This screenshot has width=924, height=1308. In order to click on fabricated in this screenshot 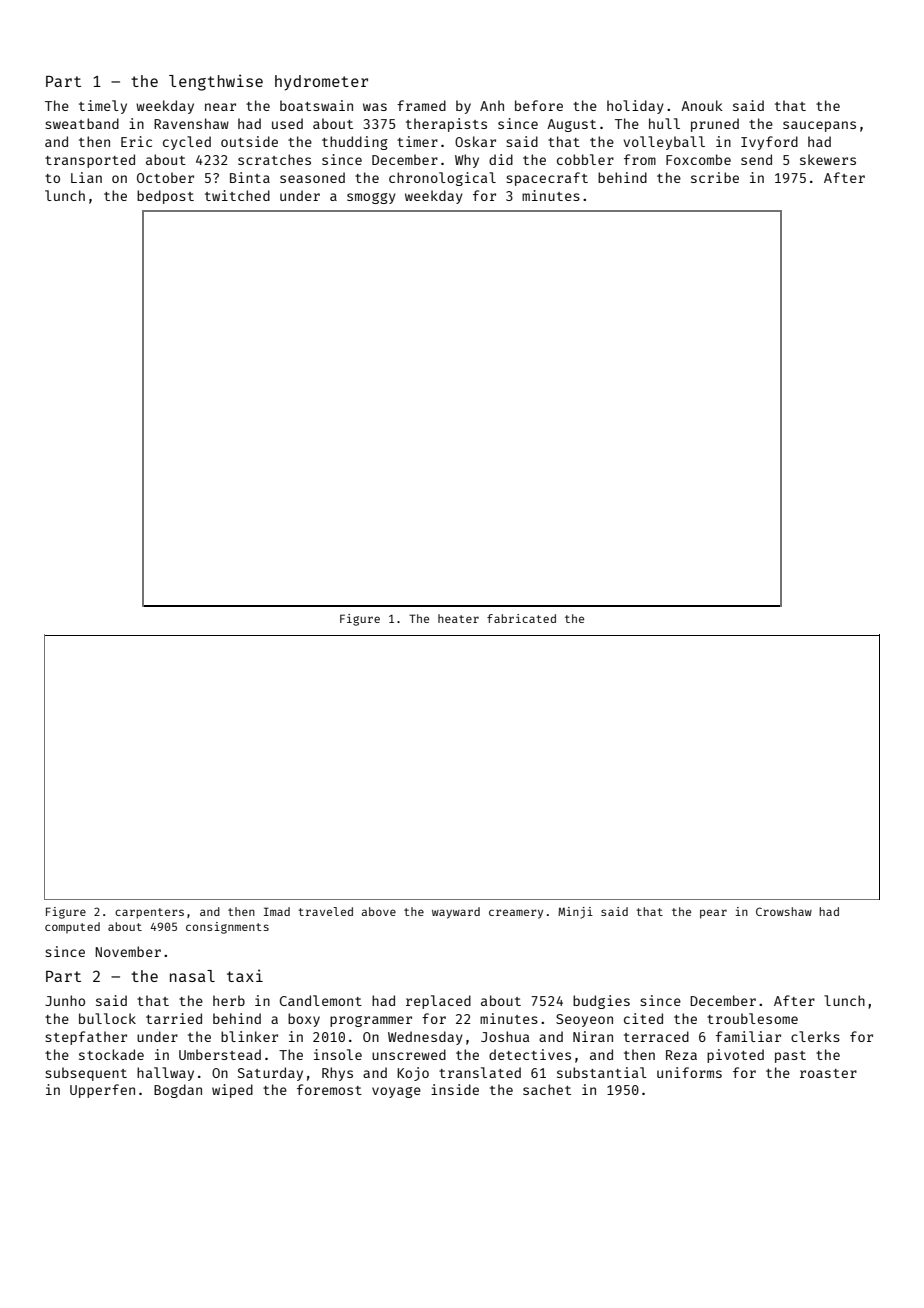, I will do `click(521, 618)`.
